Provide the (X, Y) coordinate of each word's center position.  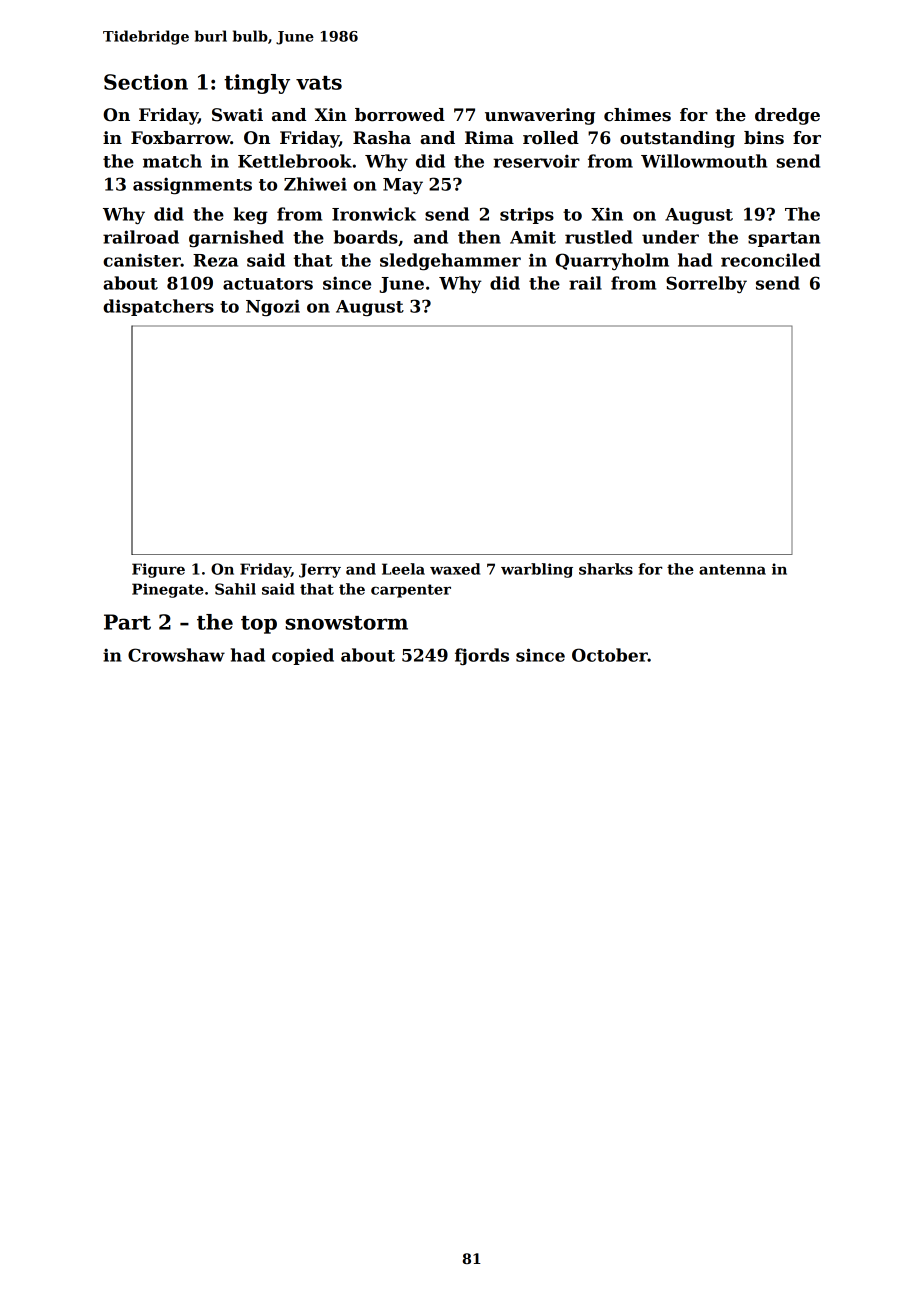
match (172, 161)
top (259, 625)
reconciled (770, 260)
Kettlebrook (295, 161)
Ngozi (273, 308)
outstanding (677, 139)
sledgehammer (450, 262)
